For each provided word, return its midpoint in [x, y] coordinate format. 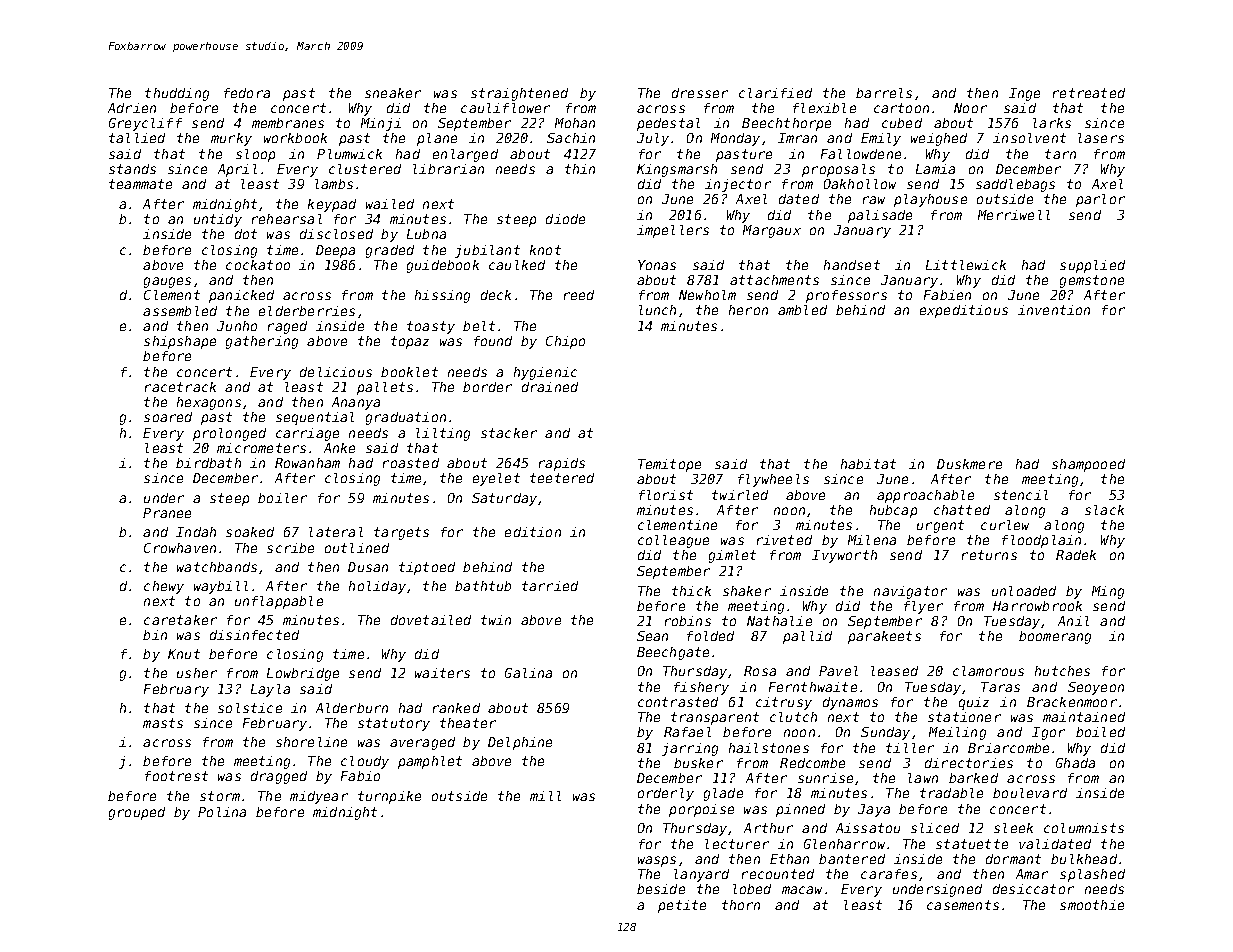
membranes [288, 123]
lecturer [737, 844]
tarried [550, 586]
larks [1052, 123]
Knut [184, 654]
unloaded [1024, 591]
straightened [519, 94]
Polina [222, 812]
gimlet [732, 556]
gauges [167, 282]
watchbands [217, 567]
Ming [1108, 592]
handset [852, 265]
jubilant [487, 251]
